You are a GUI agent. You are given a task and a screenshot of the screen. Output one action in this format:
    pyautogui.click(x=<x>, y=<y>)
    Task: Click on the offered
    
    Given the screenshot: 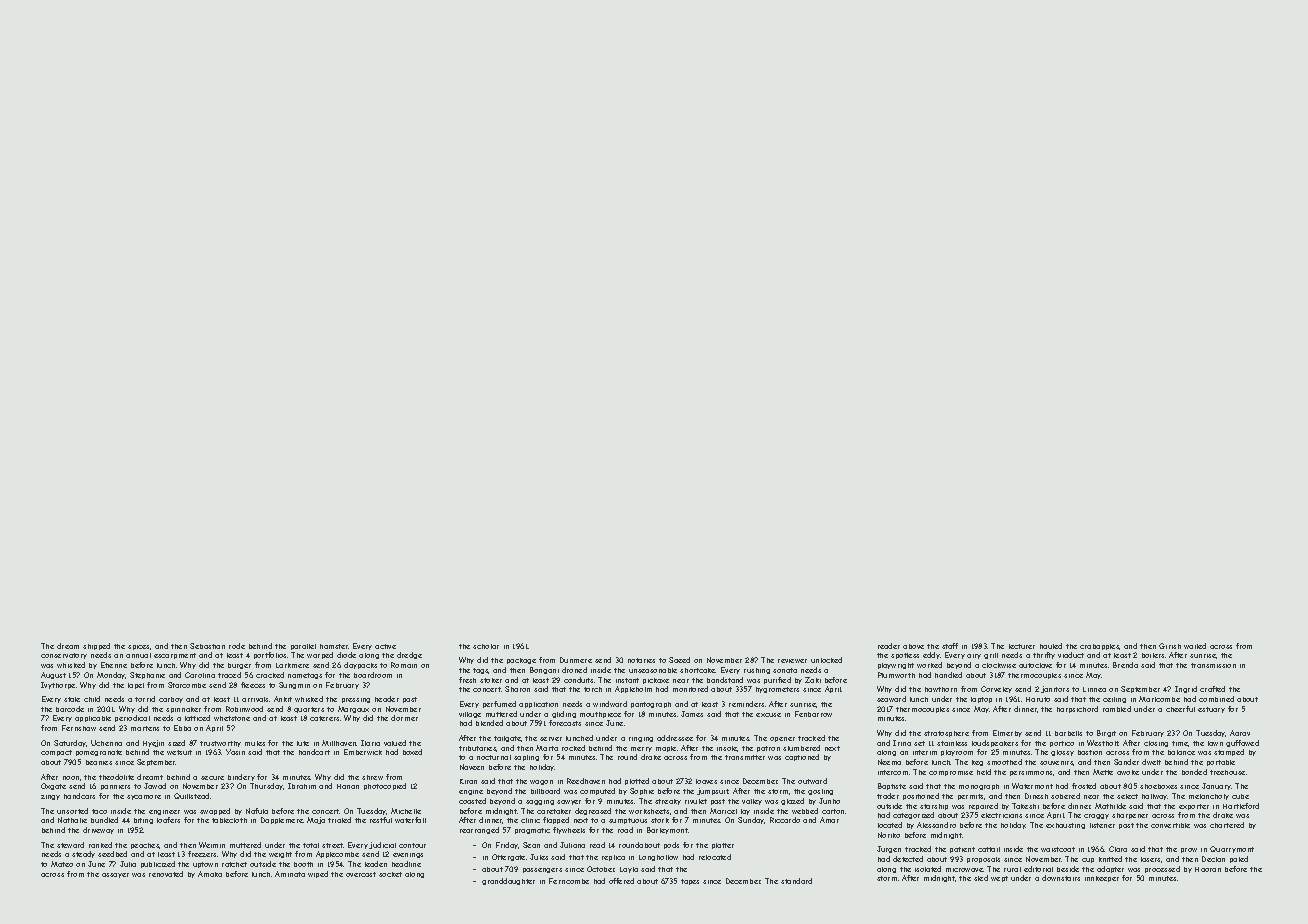 What is the action you would take?
    pyautogui.click(x=621, y=881)
